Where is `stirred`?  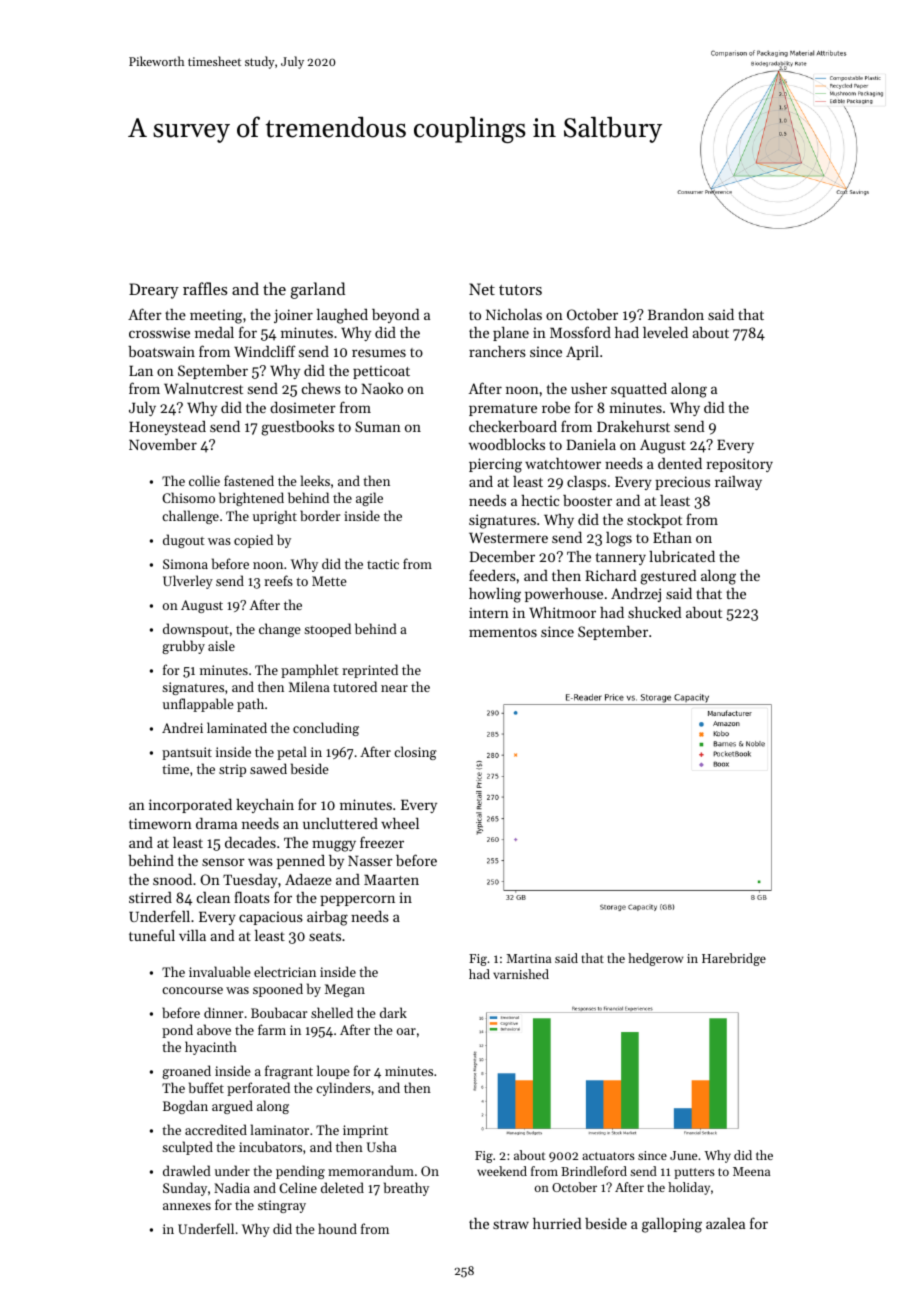 stirred is located at coordinates (150, 897).
